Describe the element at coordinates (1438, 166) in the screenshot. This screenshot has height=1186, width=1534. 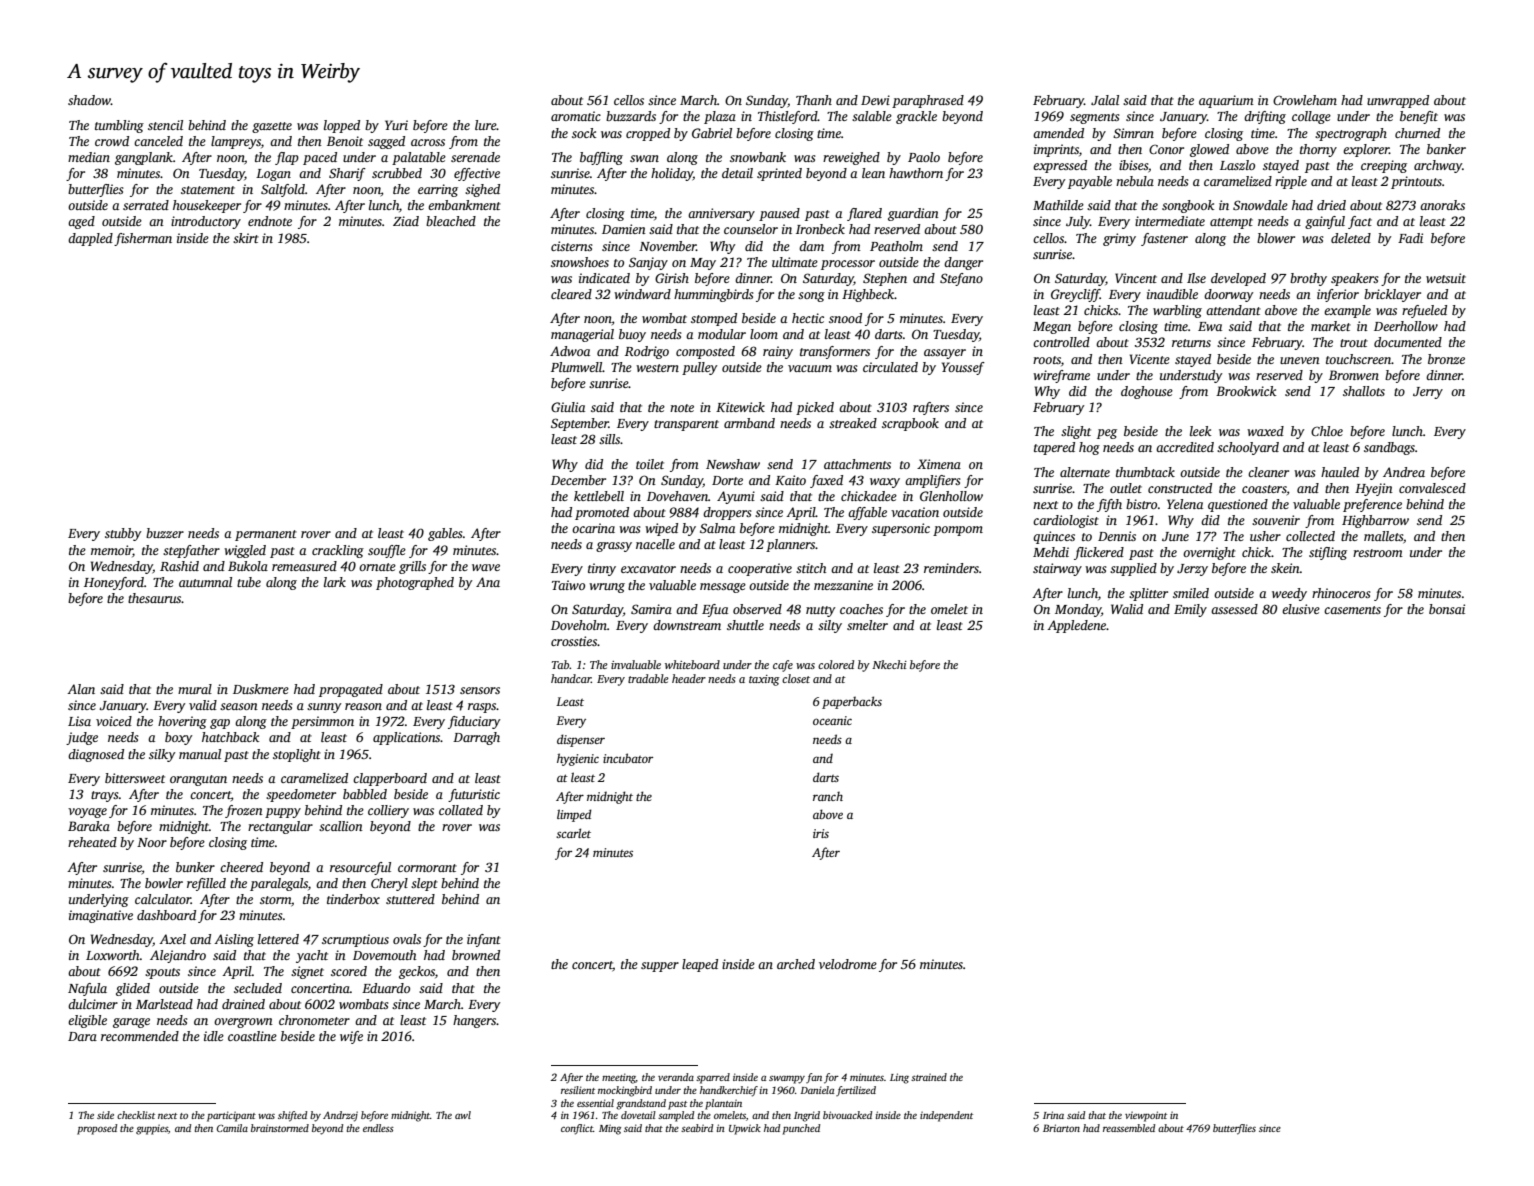
I see `archway` at that location.
